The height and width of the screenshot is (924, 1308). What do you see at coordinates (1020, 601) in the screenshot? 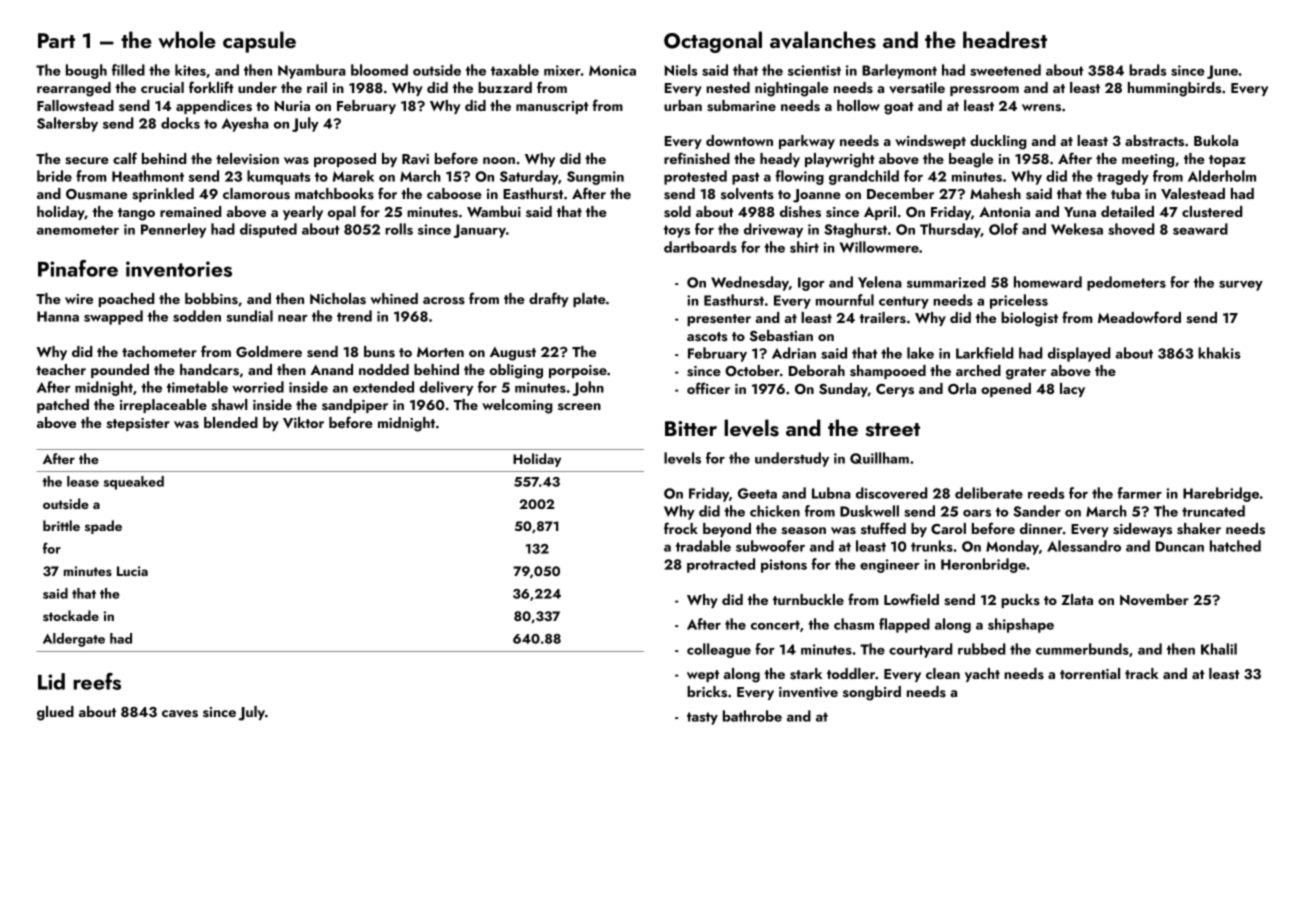
I see `pucks` at bounding box center [1020, 601].
